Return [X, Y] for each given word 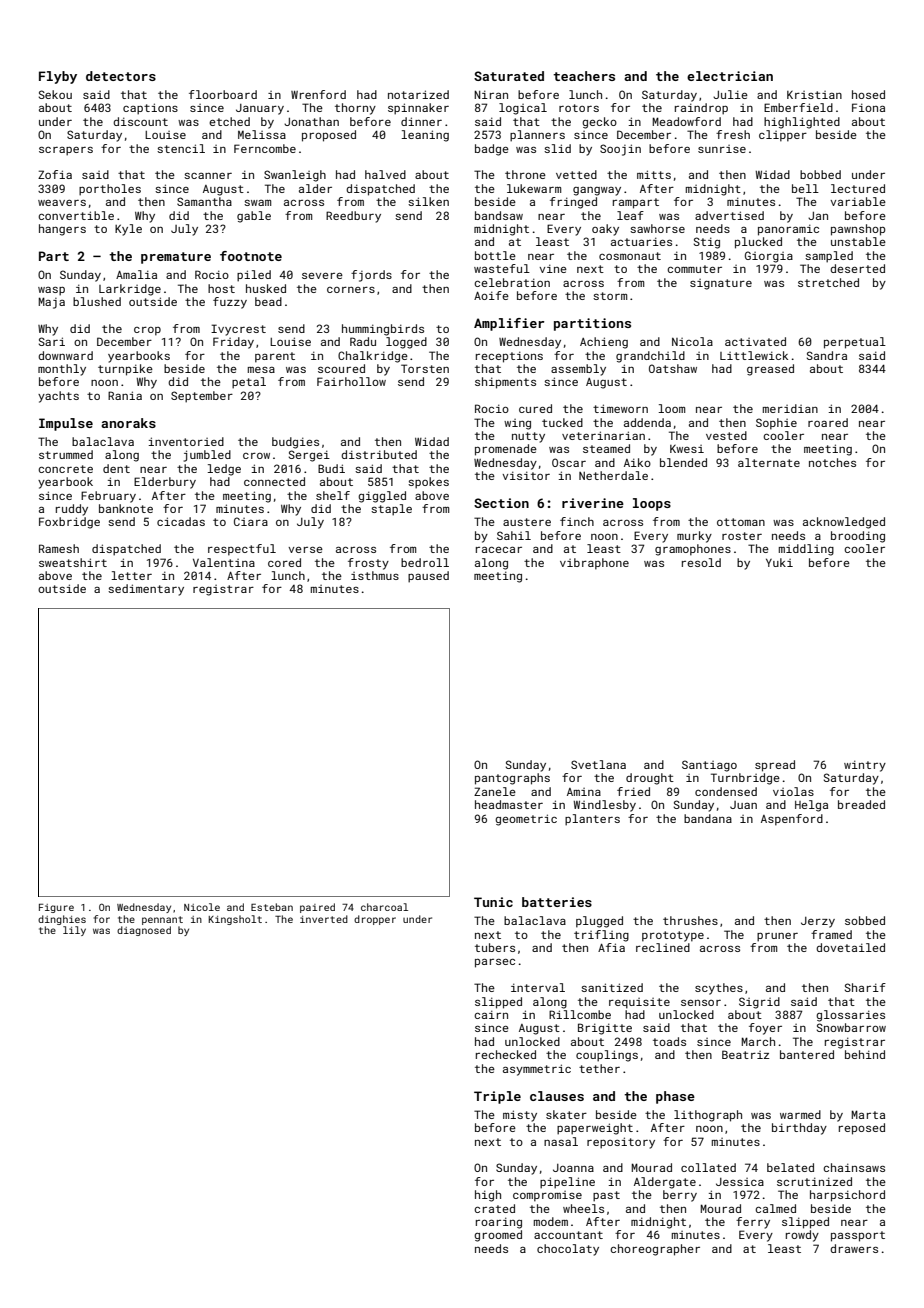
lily [74, 931]
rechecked [506, 1054]
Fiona [868, 107]
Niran [491, 94]
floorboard [223, 94]
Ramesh [59, 548]
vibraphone [594, 564]
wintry [865, 766]
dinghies [62, 920]
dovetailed [850, 947]
